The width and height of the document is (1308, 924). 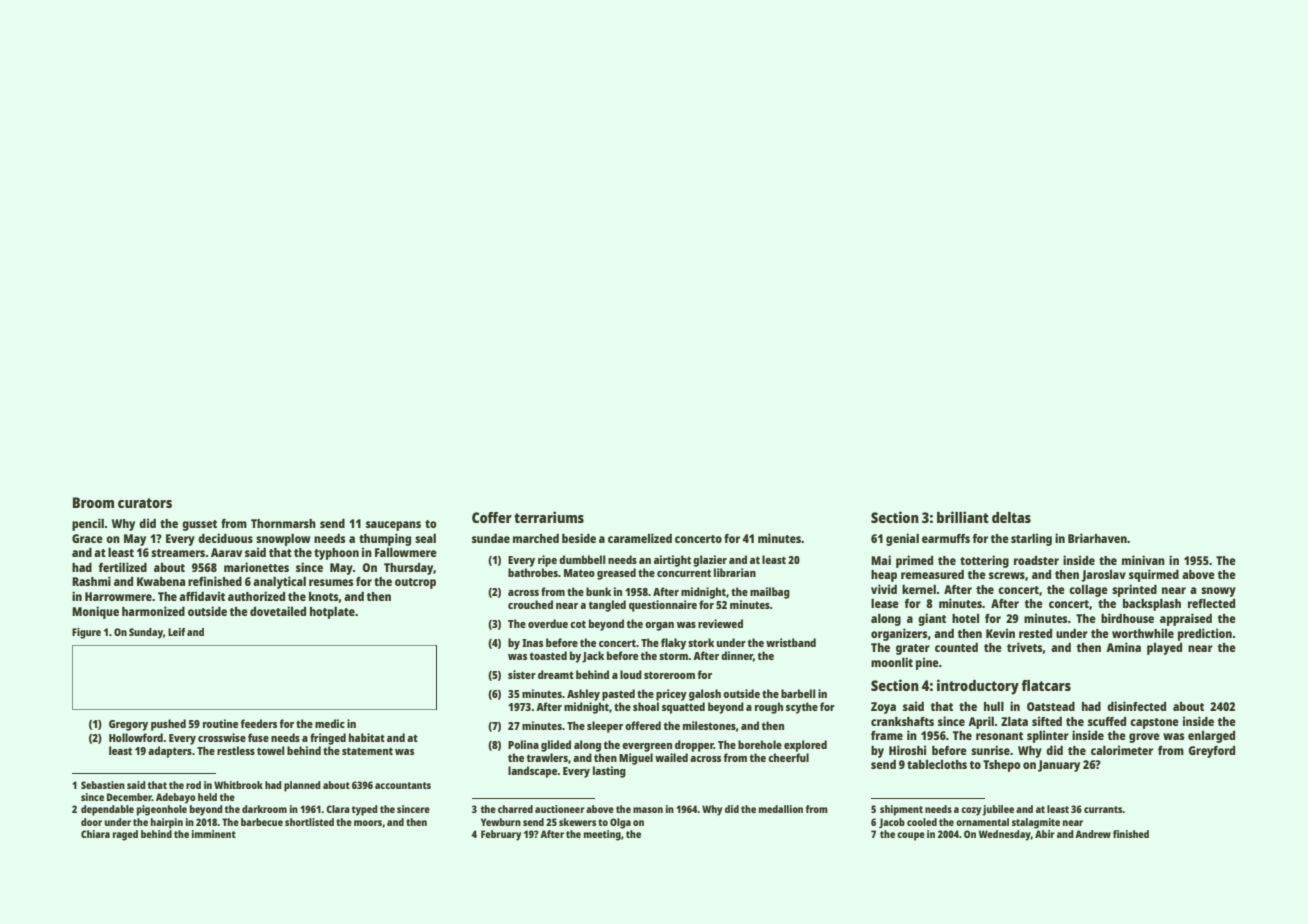 What do you see at coordinates (1097, 538) in the document?
I see `Briarhaven` at bounding box center [1097, 538].
